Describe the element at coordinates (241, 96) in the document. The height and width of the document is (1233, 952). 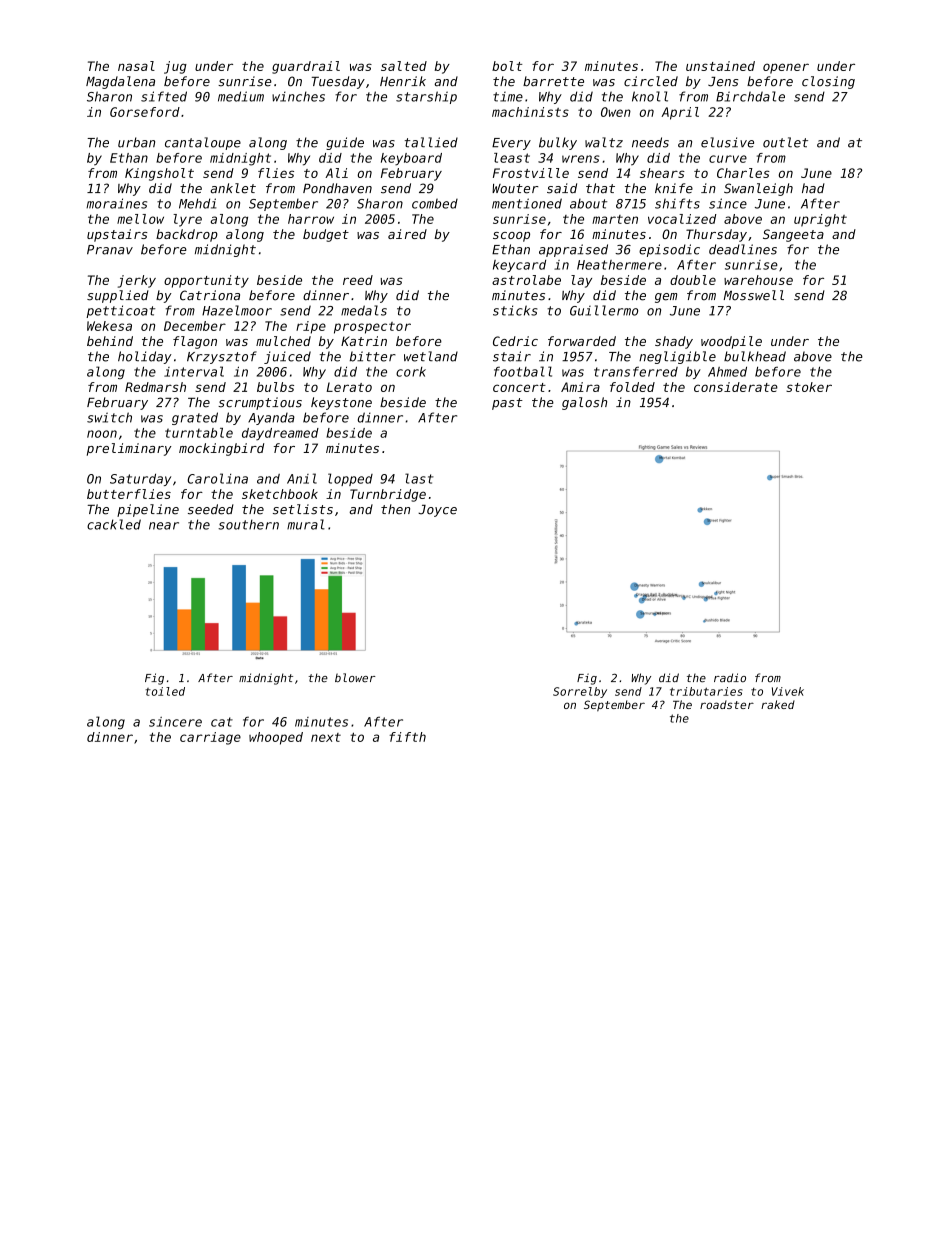
I see `medium` at that location.
